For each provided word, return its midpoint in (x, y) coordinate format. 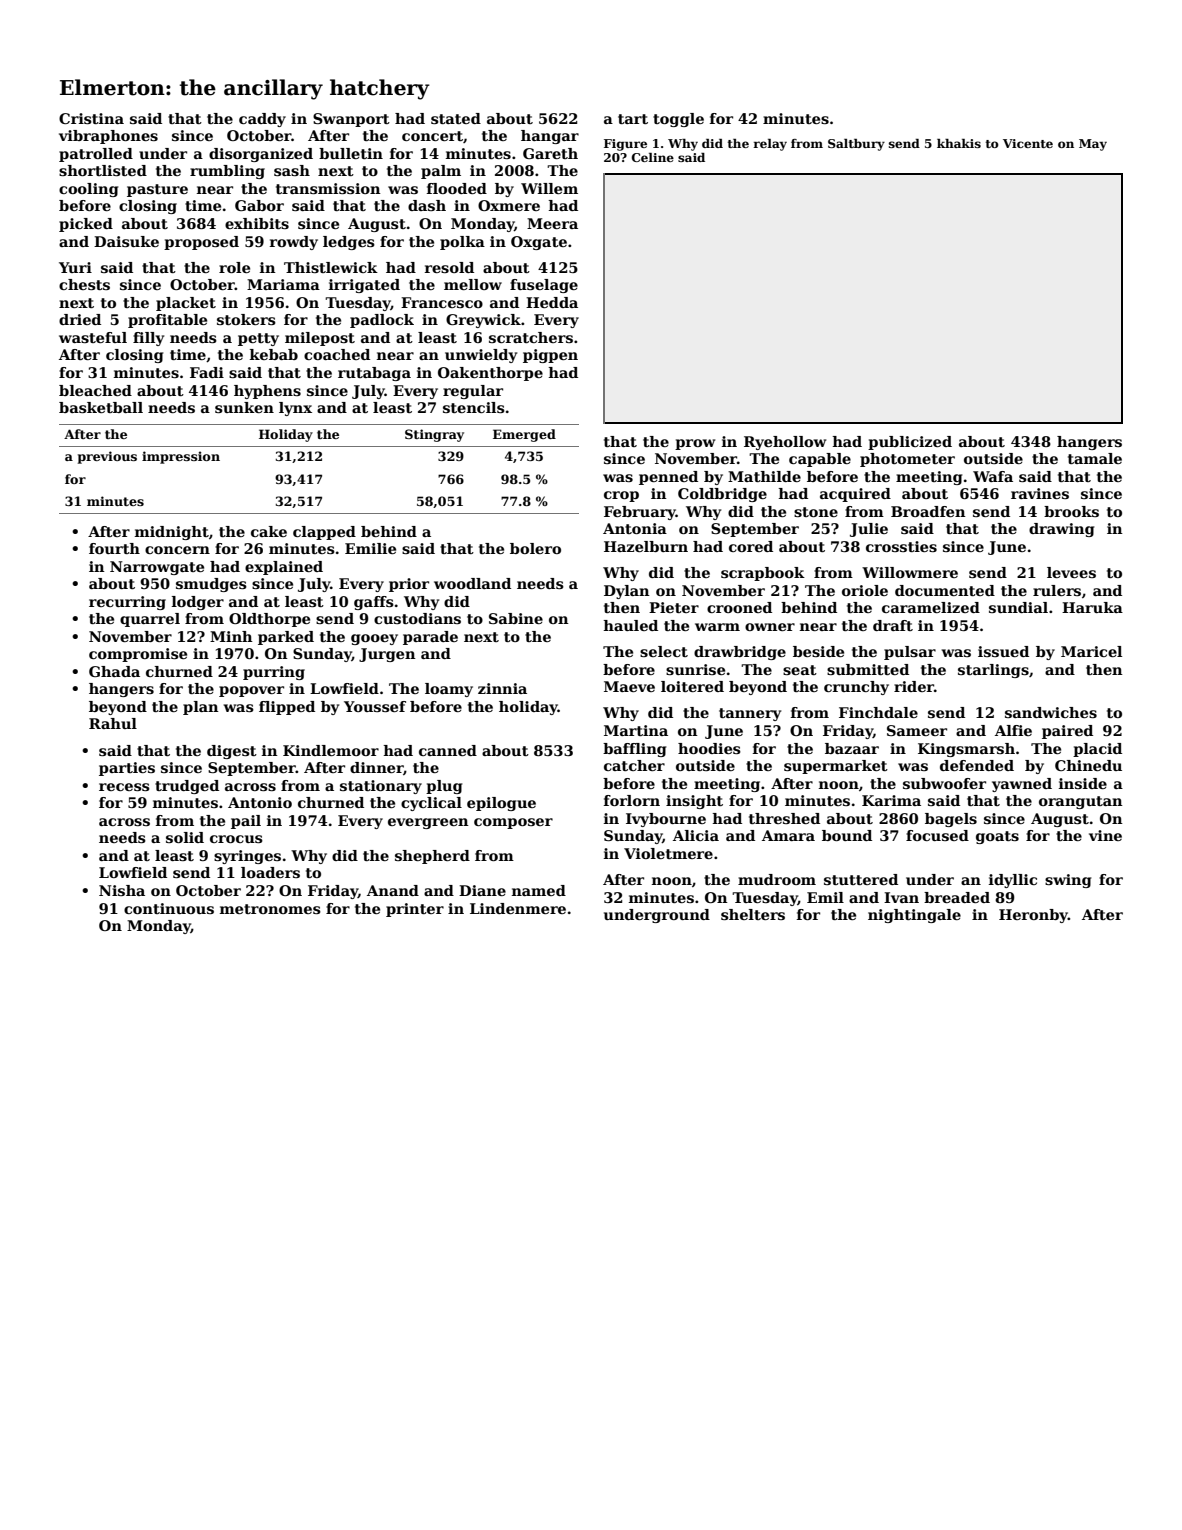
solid (185, 837)
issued (1003, 651)
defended (977, 765)
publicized (910, 443)
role (234, 267)
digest (232, 752)
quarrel (150, 620)
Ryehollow (785, 443)
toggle (678, 120)
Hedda (552, 302)
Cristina (91, 118)
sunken (244, 407)
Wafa (993, 476)
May (1093, 145)
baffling (634, 750)
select (664, 651)
